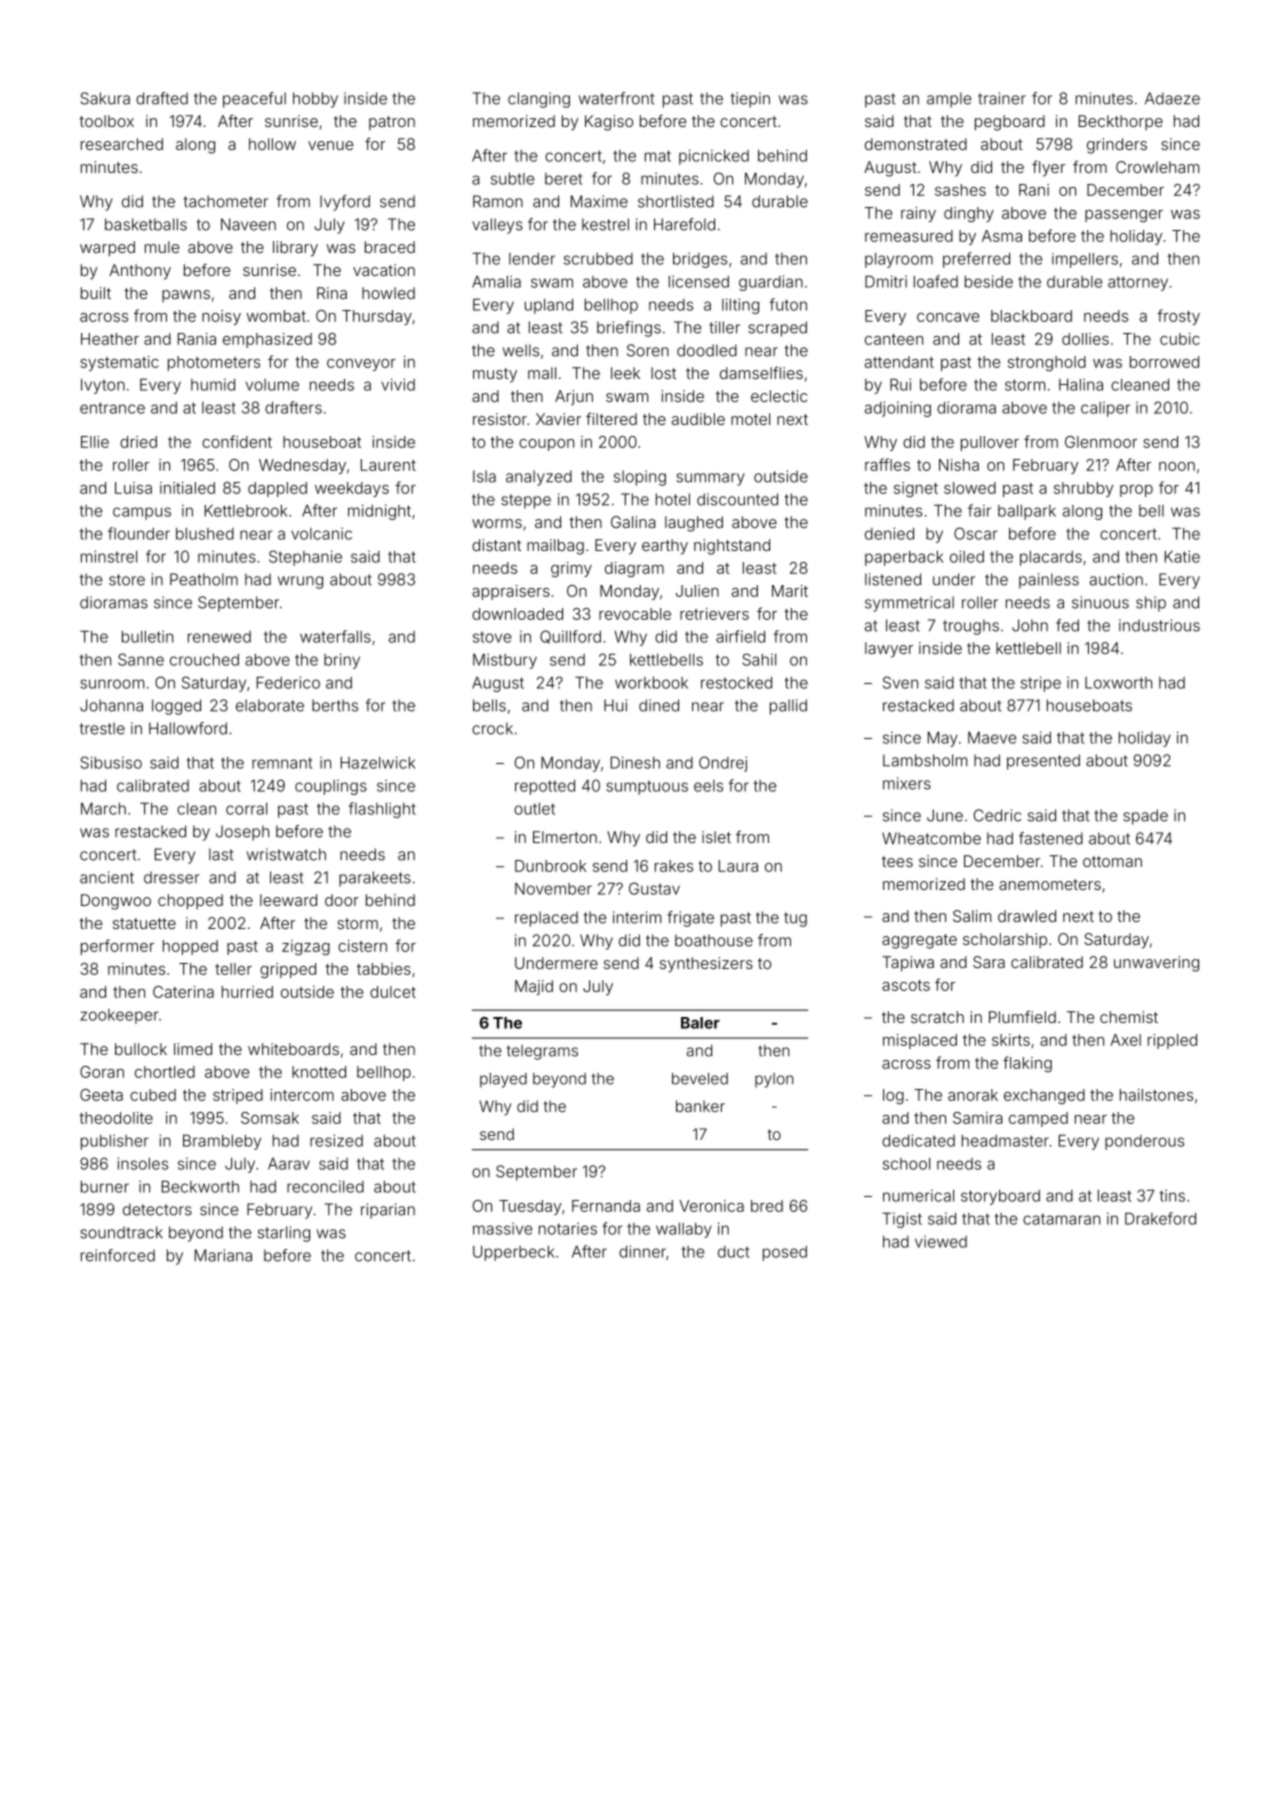 This screenshot has height=1811, width=1280. I want to click on Laurent, so click(388, 465).
